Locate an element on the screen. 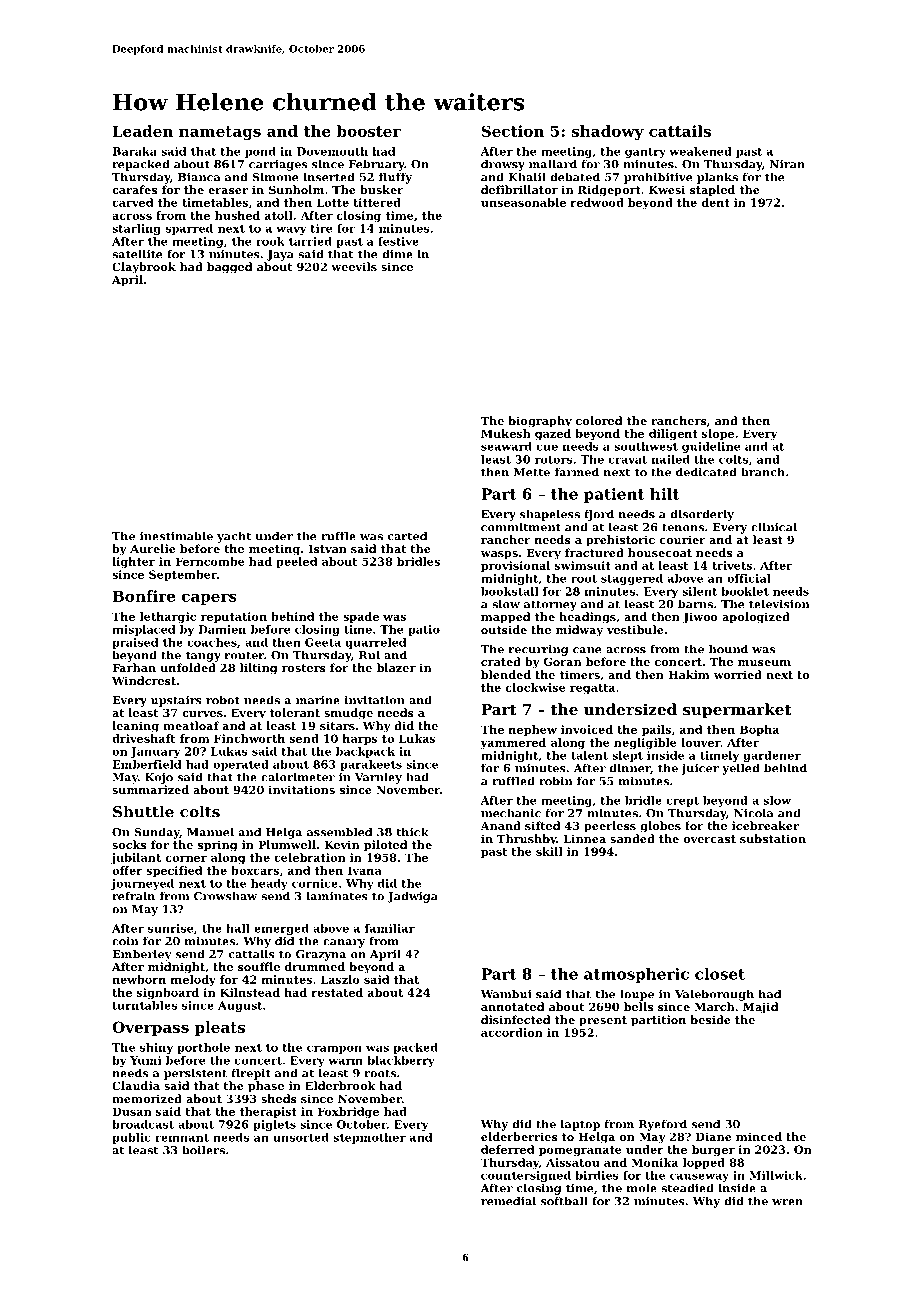 The height and width of the screenshot is (1308, 924). gantry is located at coordinates (645, 153).
